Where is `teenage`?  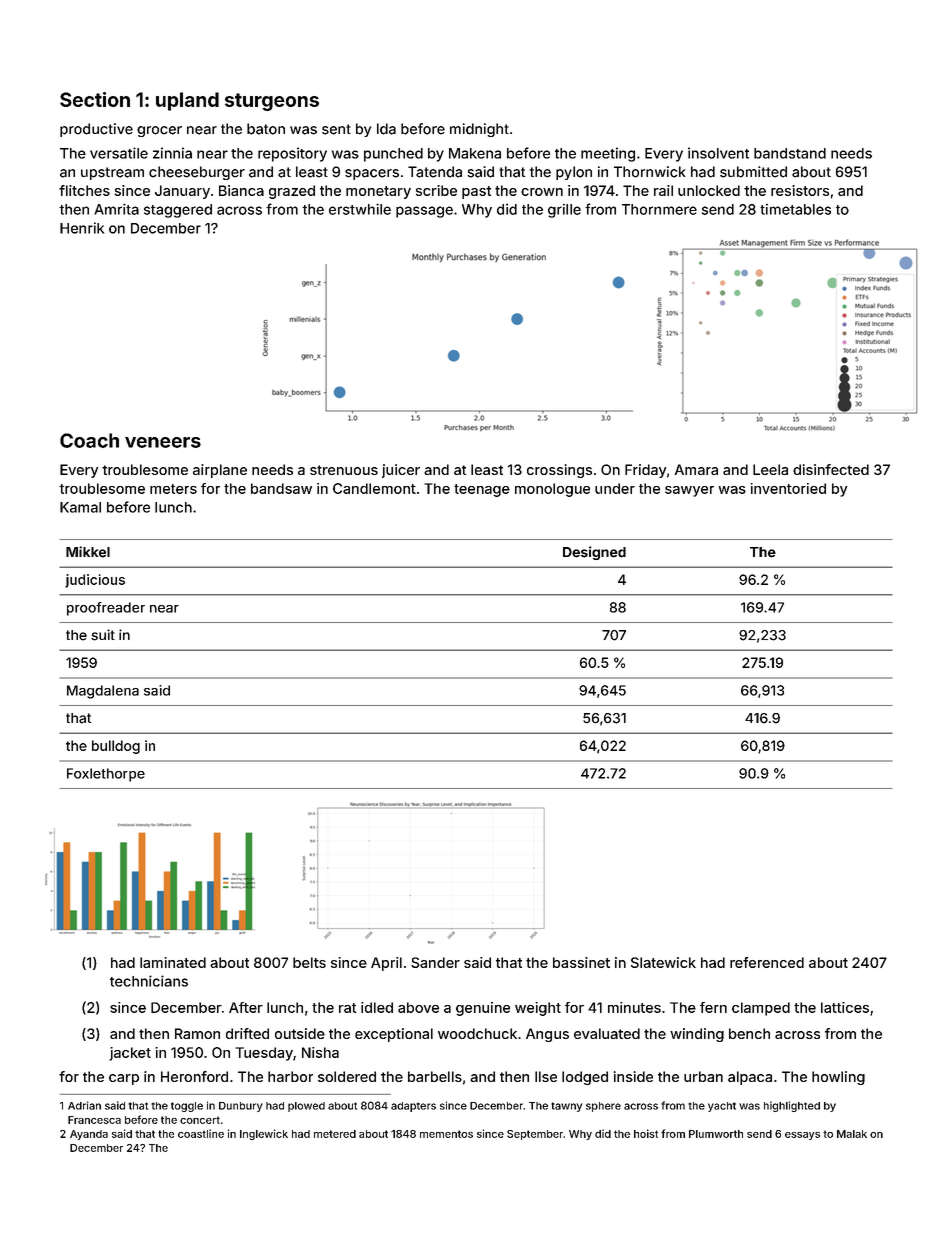 teenage is located at coordinates (482, 490).
